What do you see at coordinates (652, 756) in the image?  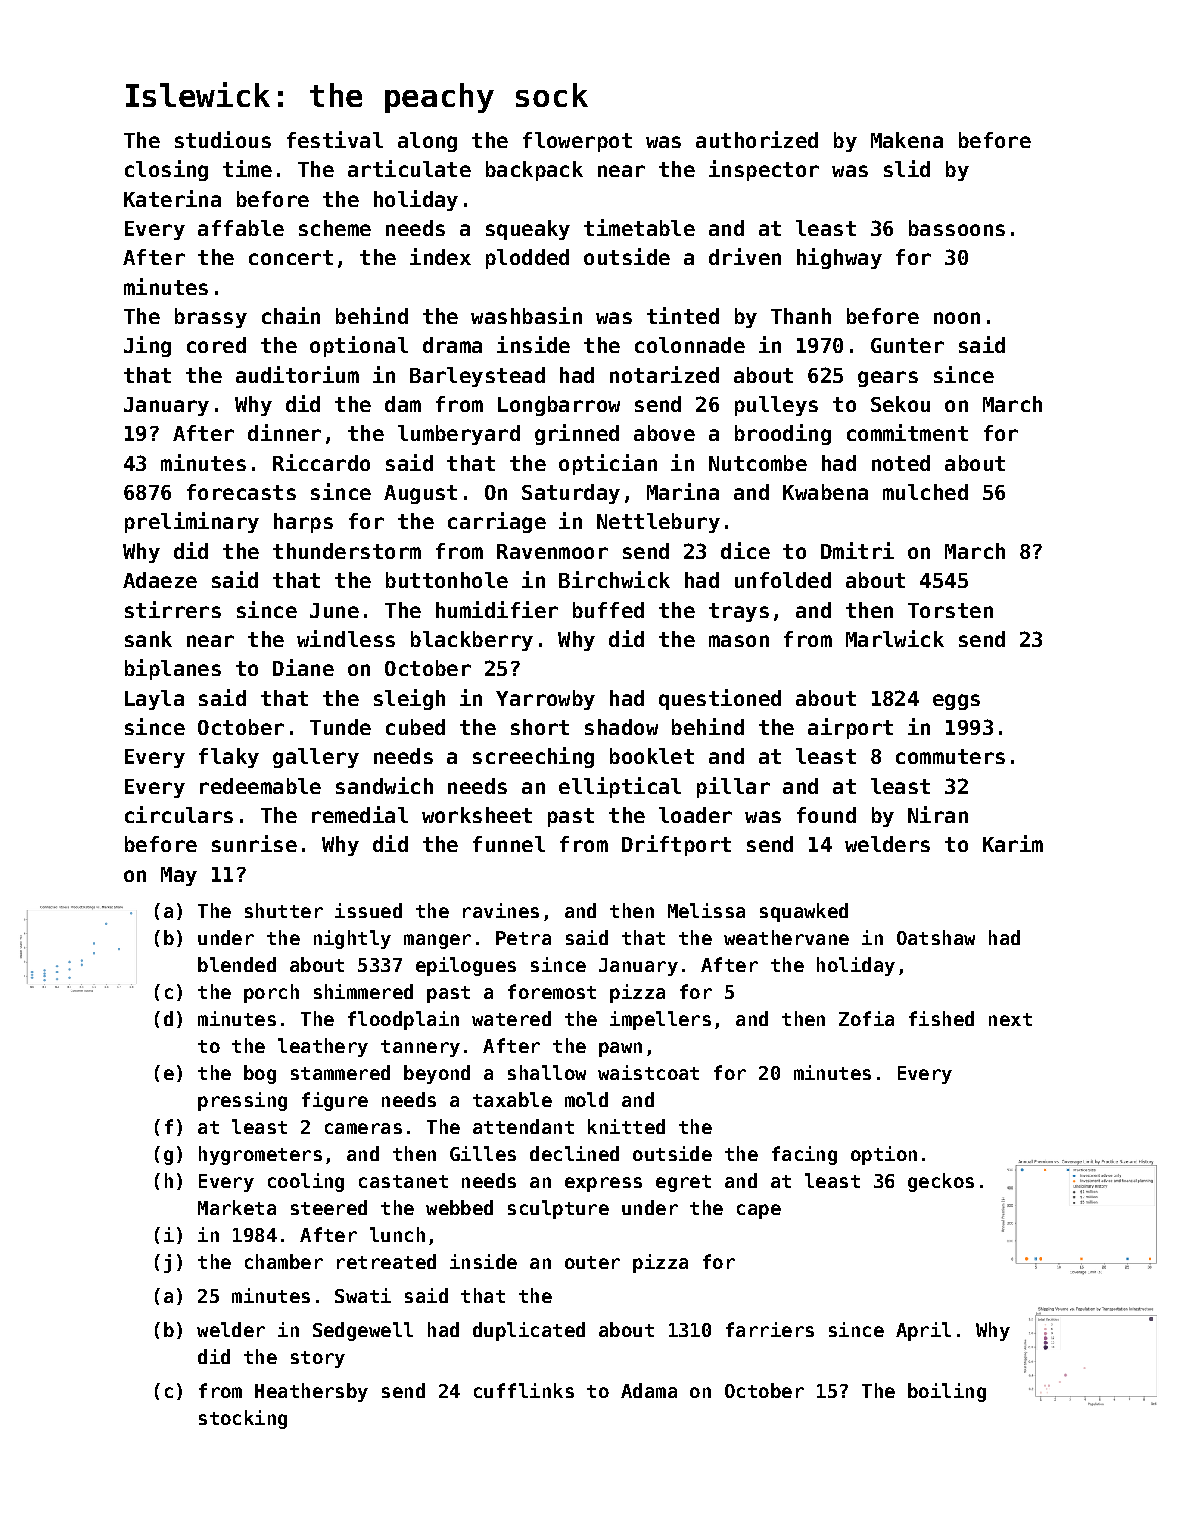 I see `booklet` at bounding box center [652, 756].
